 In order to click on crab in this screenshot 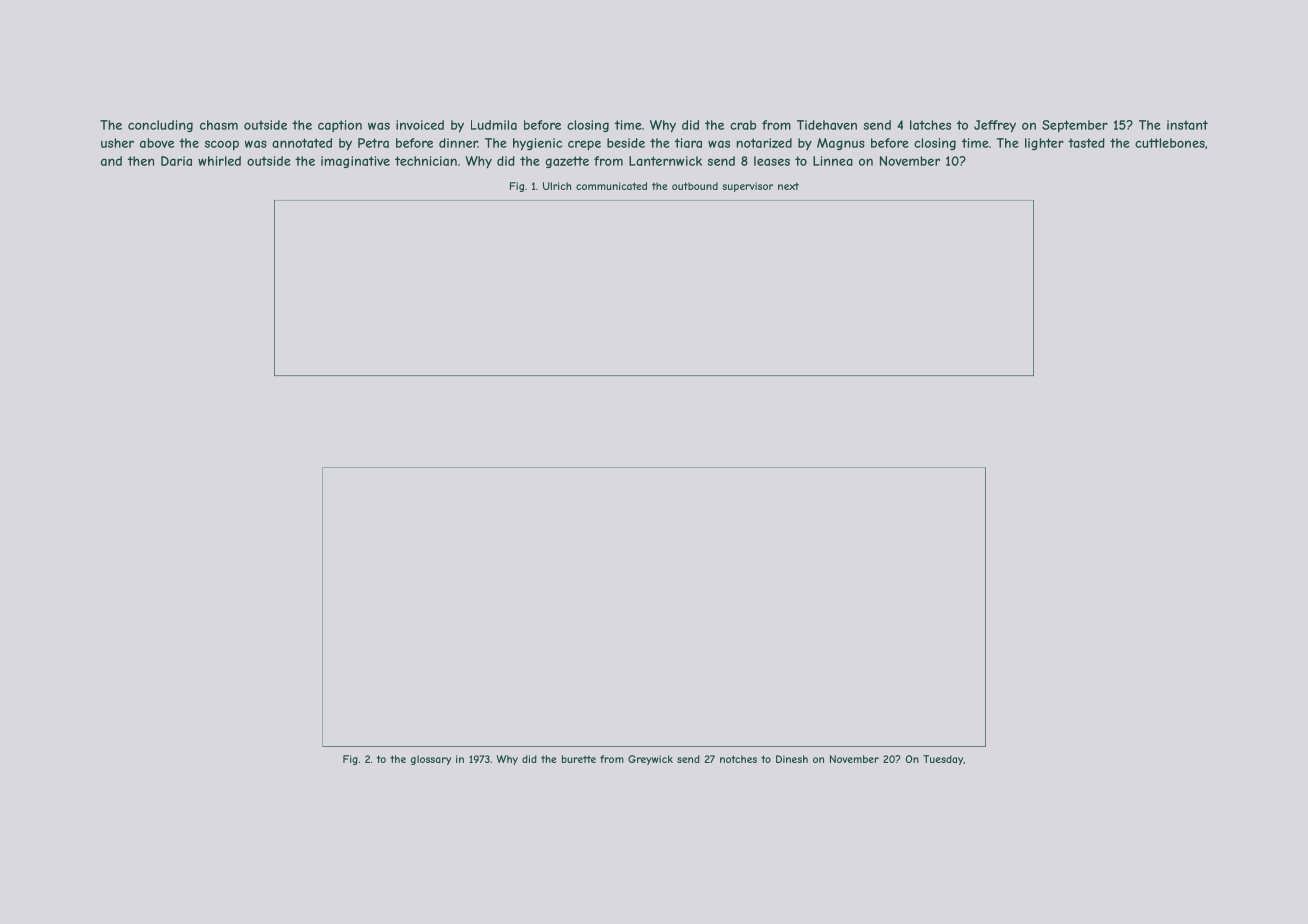, I will do `click(743, 125)`.
